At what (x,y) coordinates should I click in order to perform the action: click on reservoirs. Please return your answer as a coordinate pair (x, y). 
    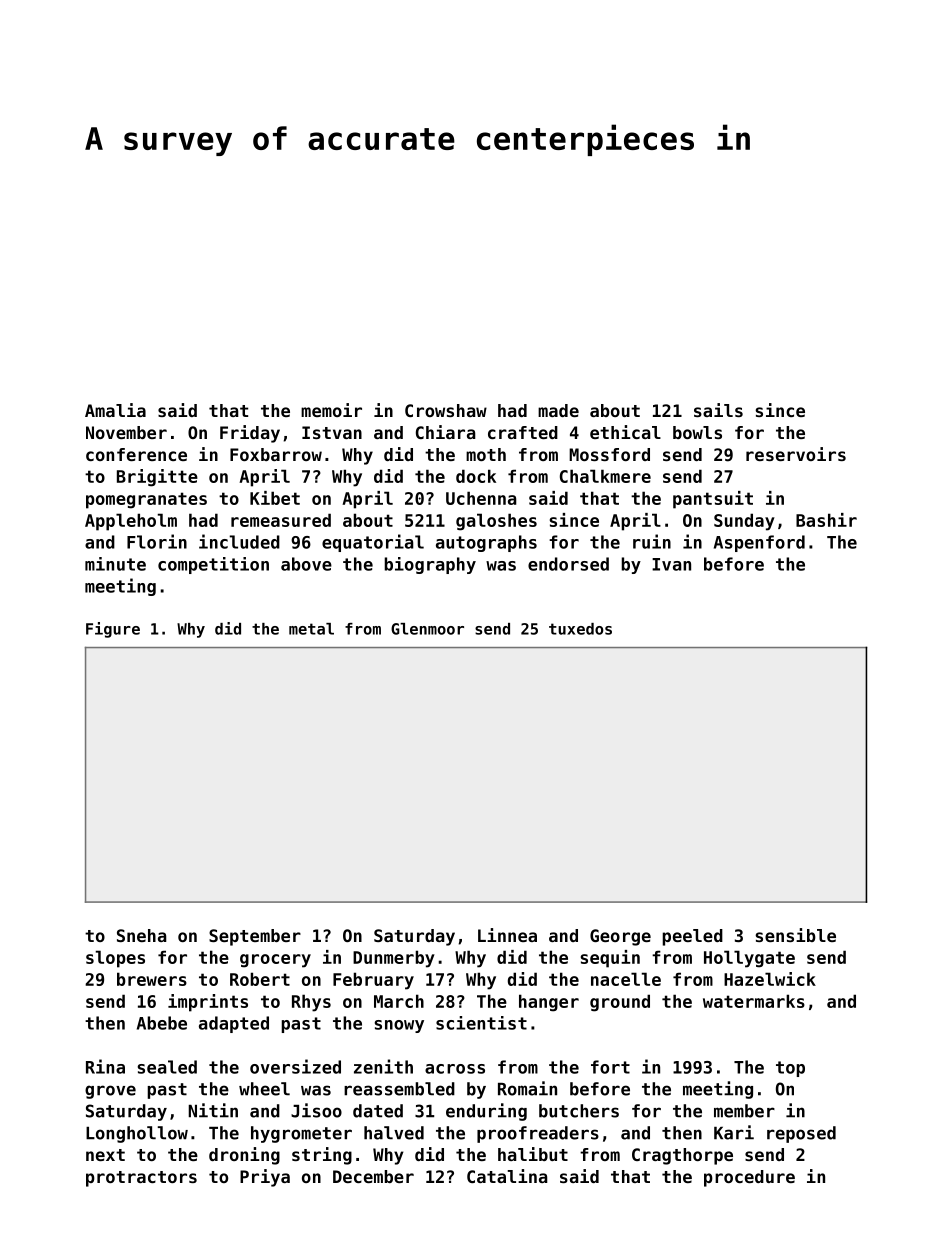
    Looking at the image, I should click on (796, 454).
